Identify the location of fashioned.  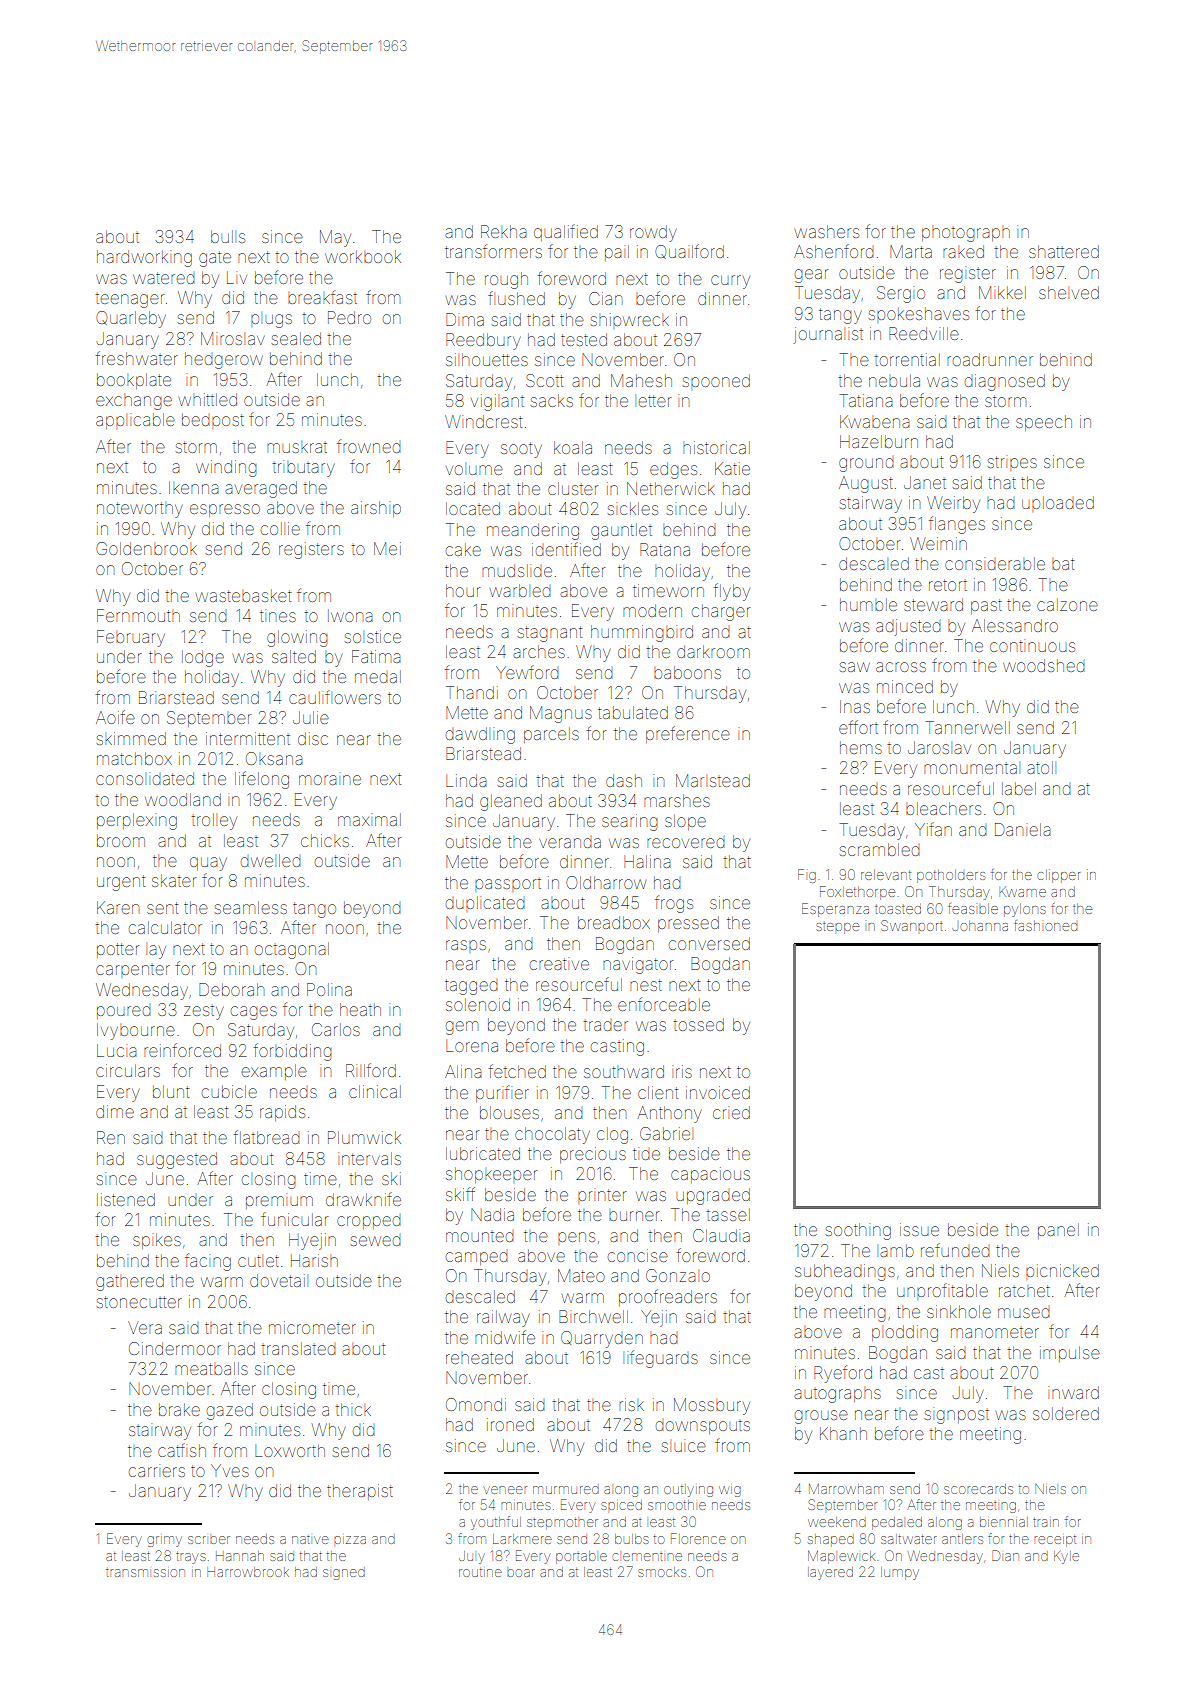
(1045, 925).
